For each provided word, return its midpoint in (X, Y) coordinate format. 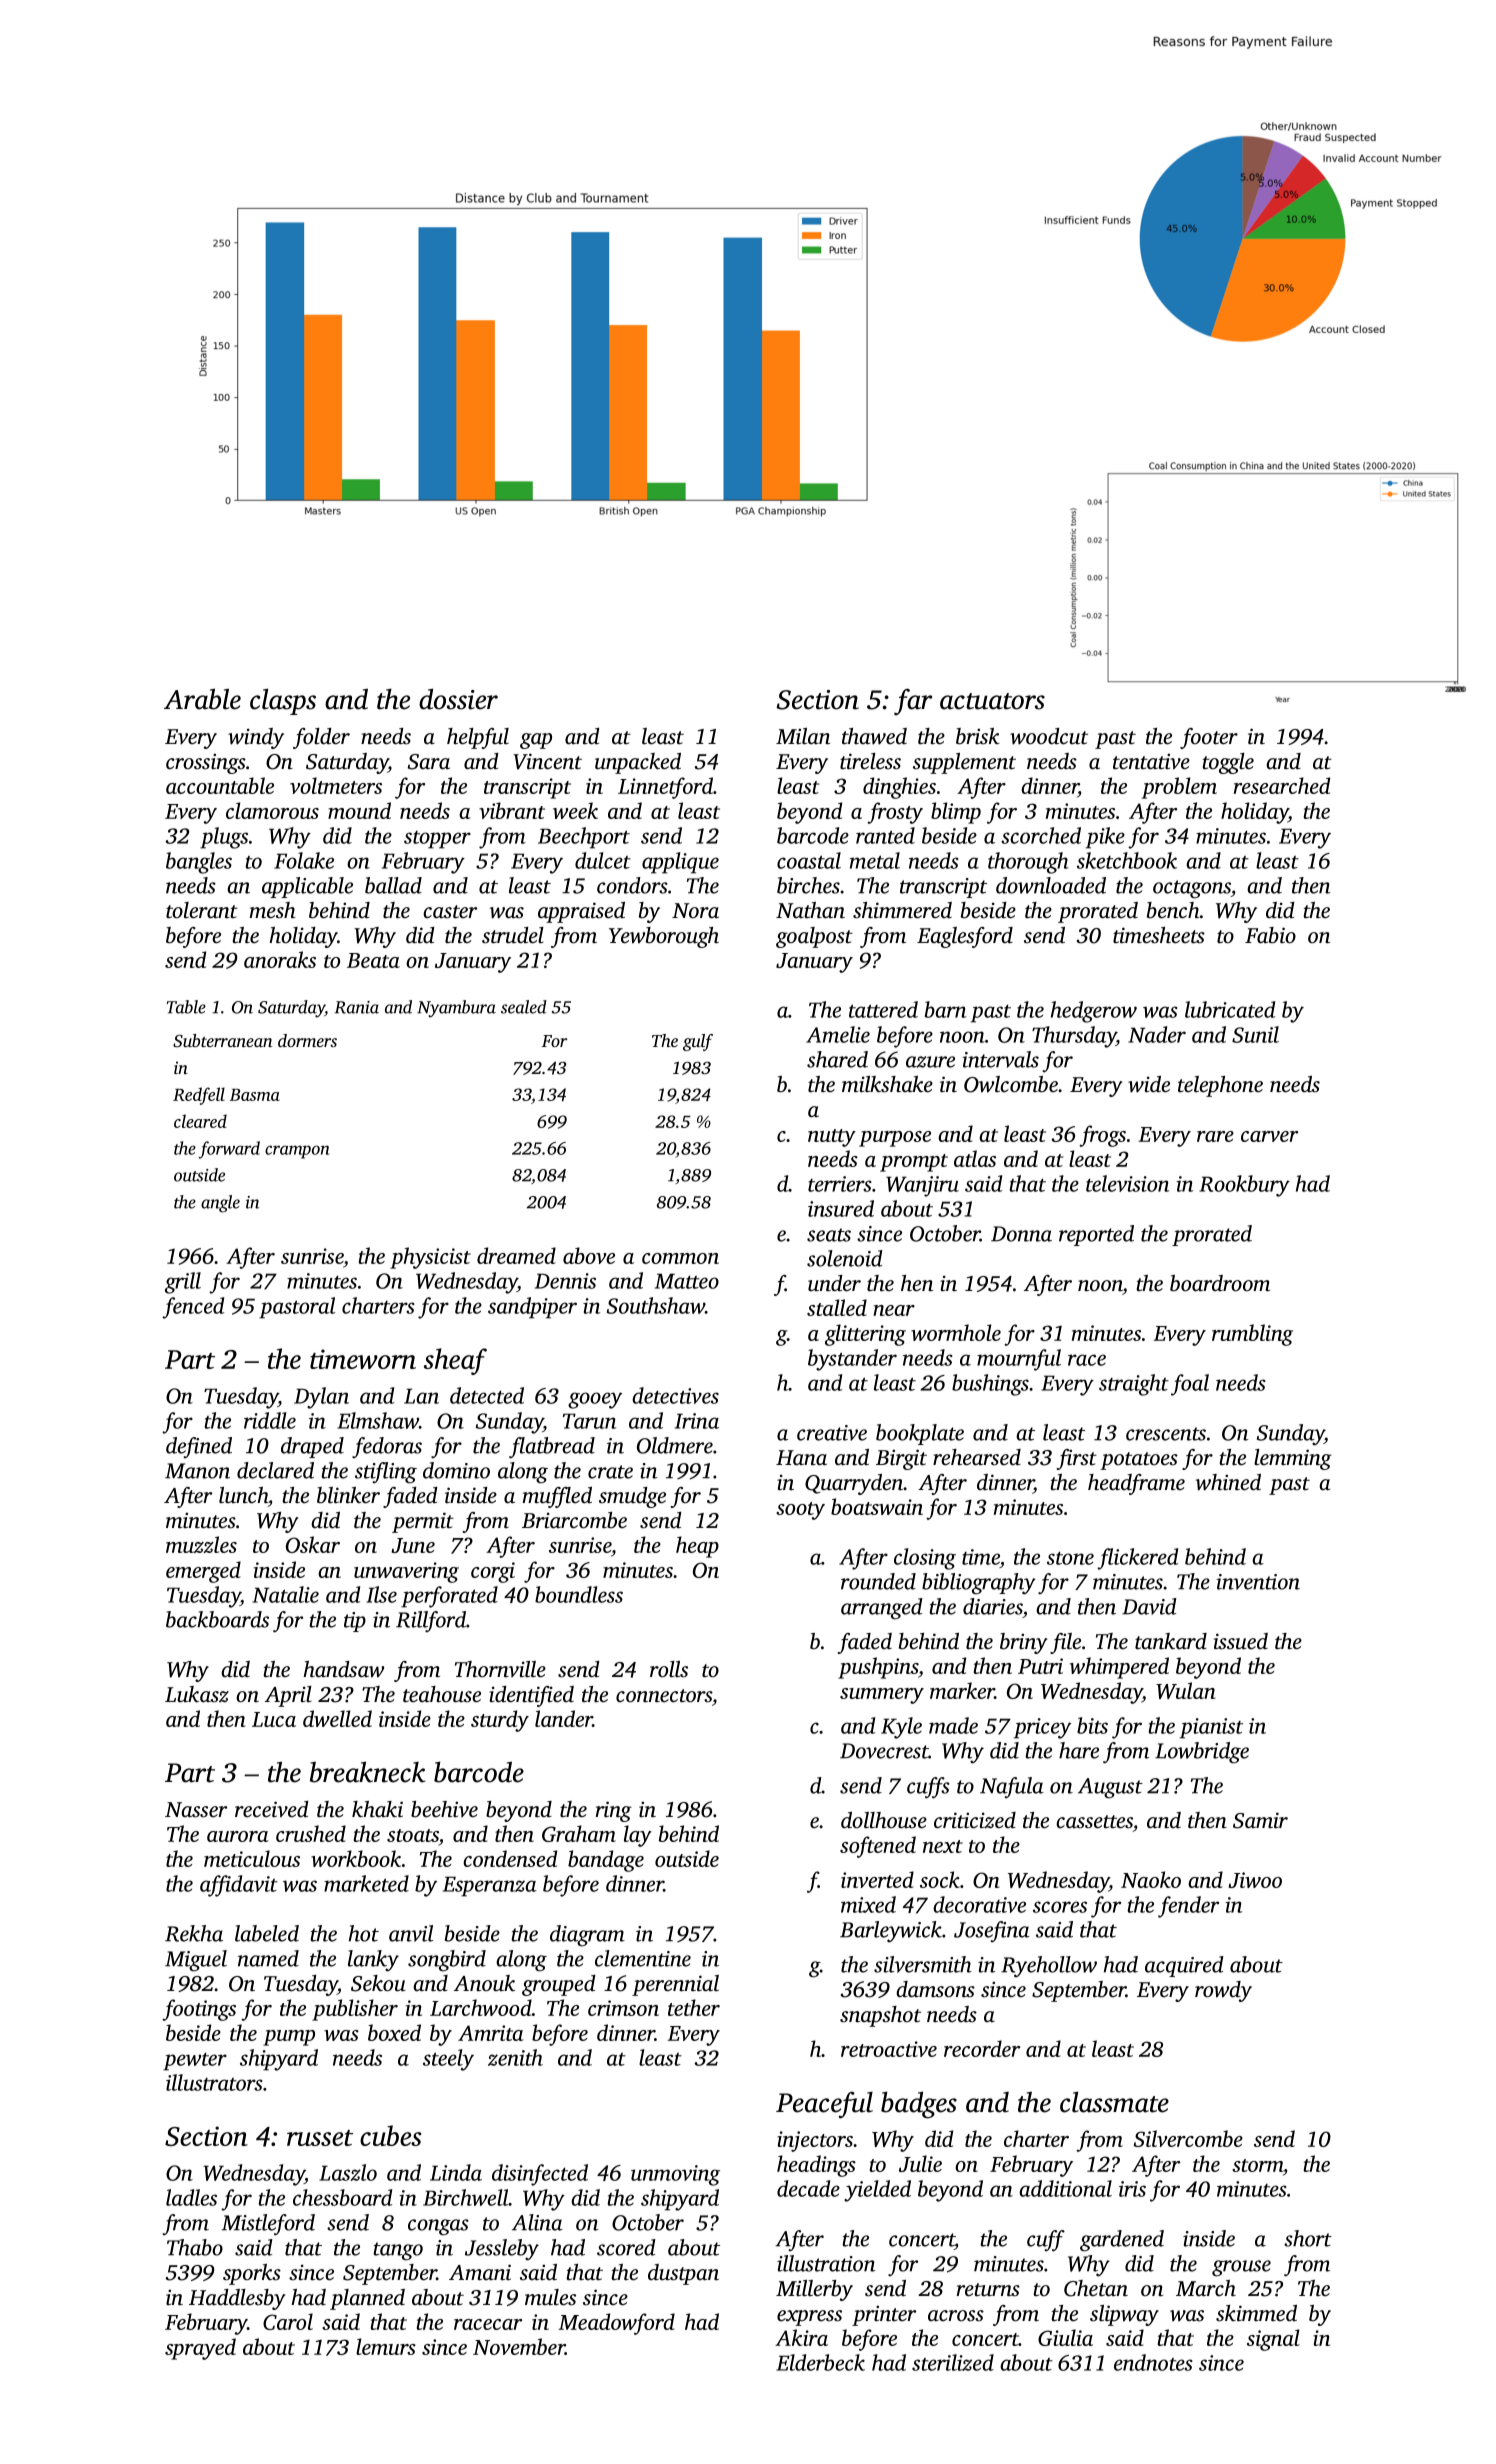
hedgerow (1094, 1012)
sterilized (953, 2362)
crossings (206, 763)
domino (456, 1470)
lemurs (386, 2346)
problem (1179, 788)
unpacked (638, 763)
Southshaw (656, 1305)
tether (694, 2007)
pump (289, 2038)
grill (183, 1283)
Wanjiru (922, 1186)
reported (1096, 1235)
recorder (982, 2048)
